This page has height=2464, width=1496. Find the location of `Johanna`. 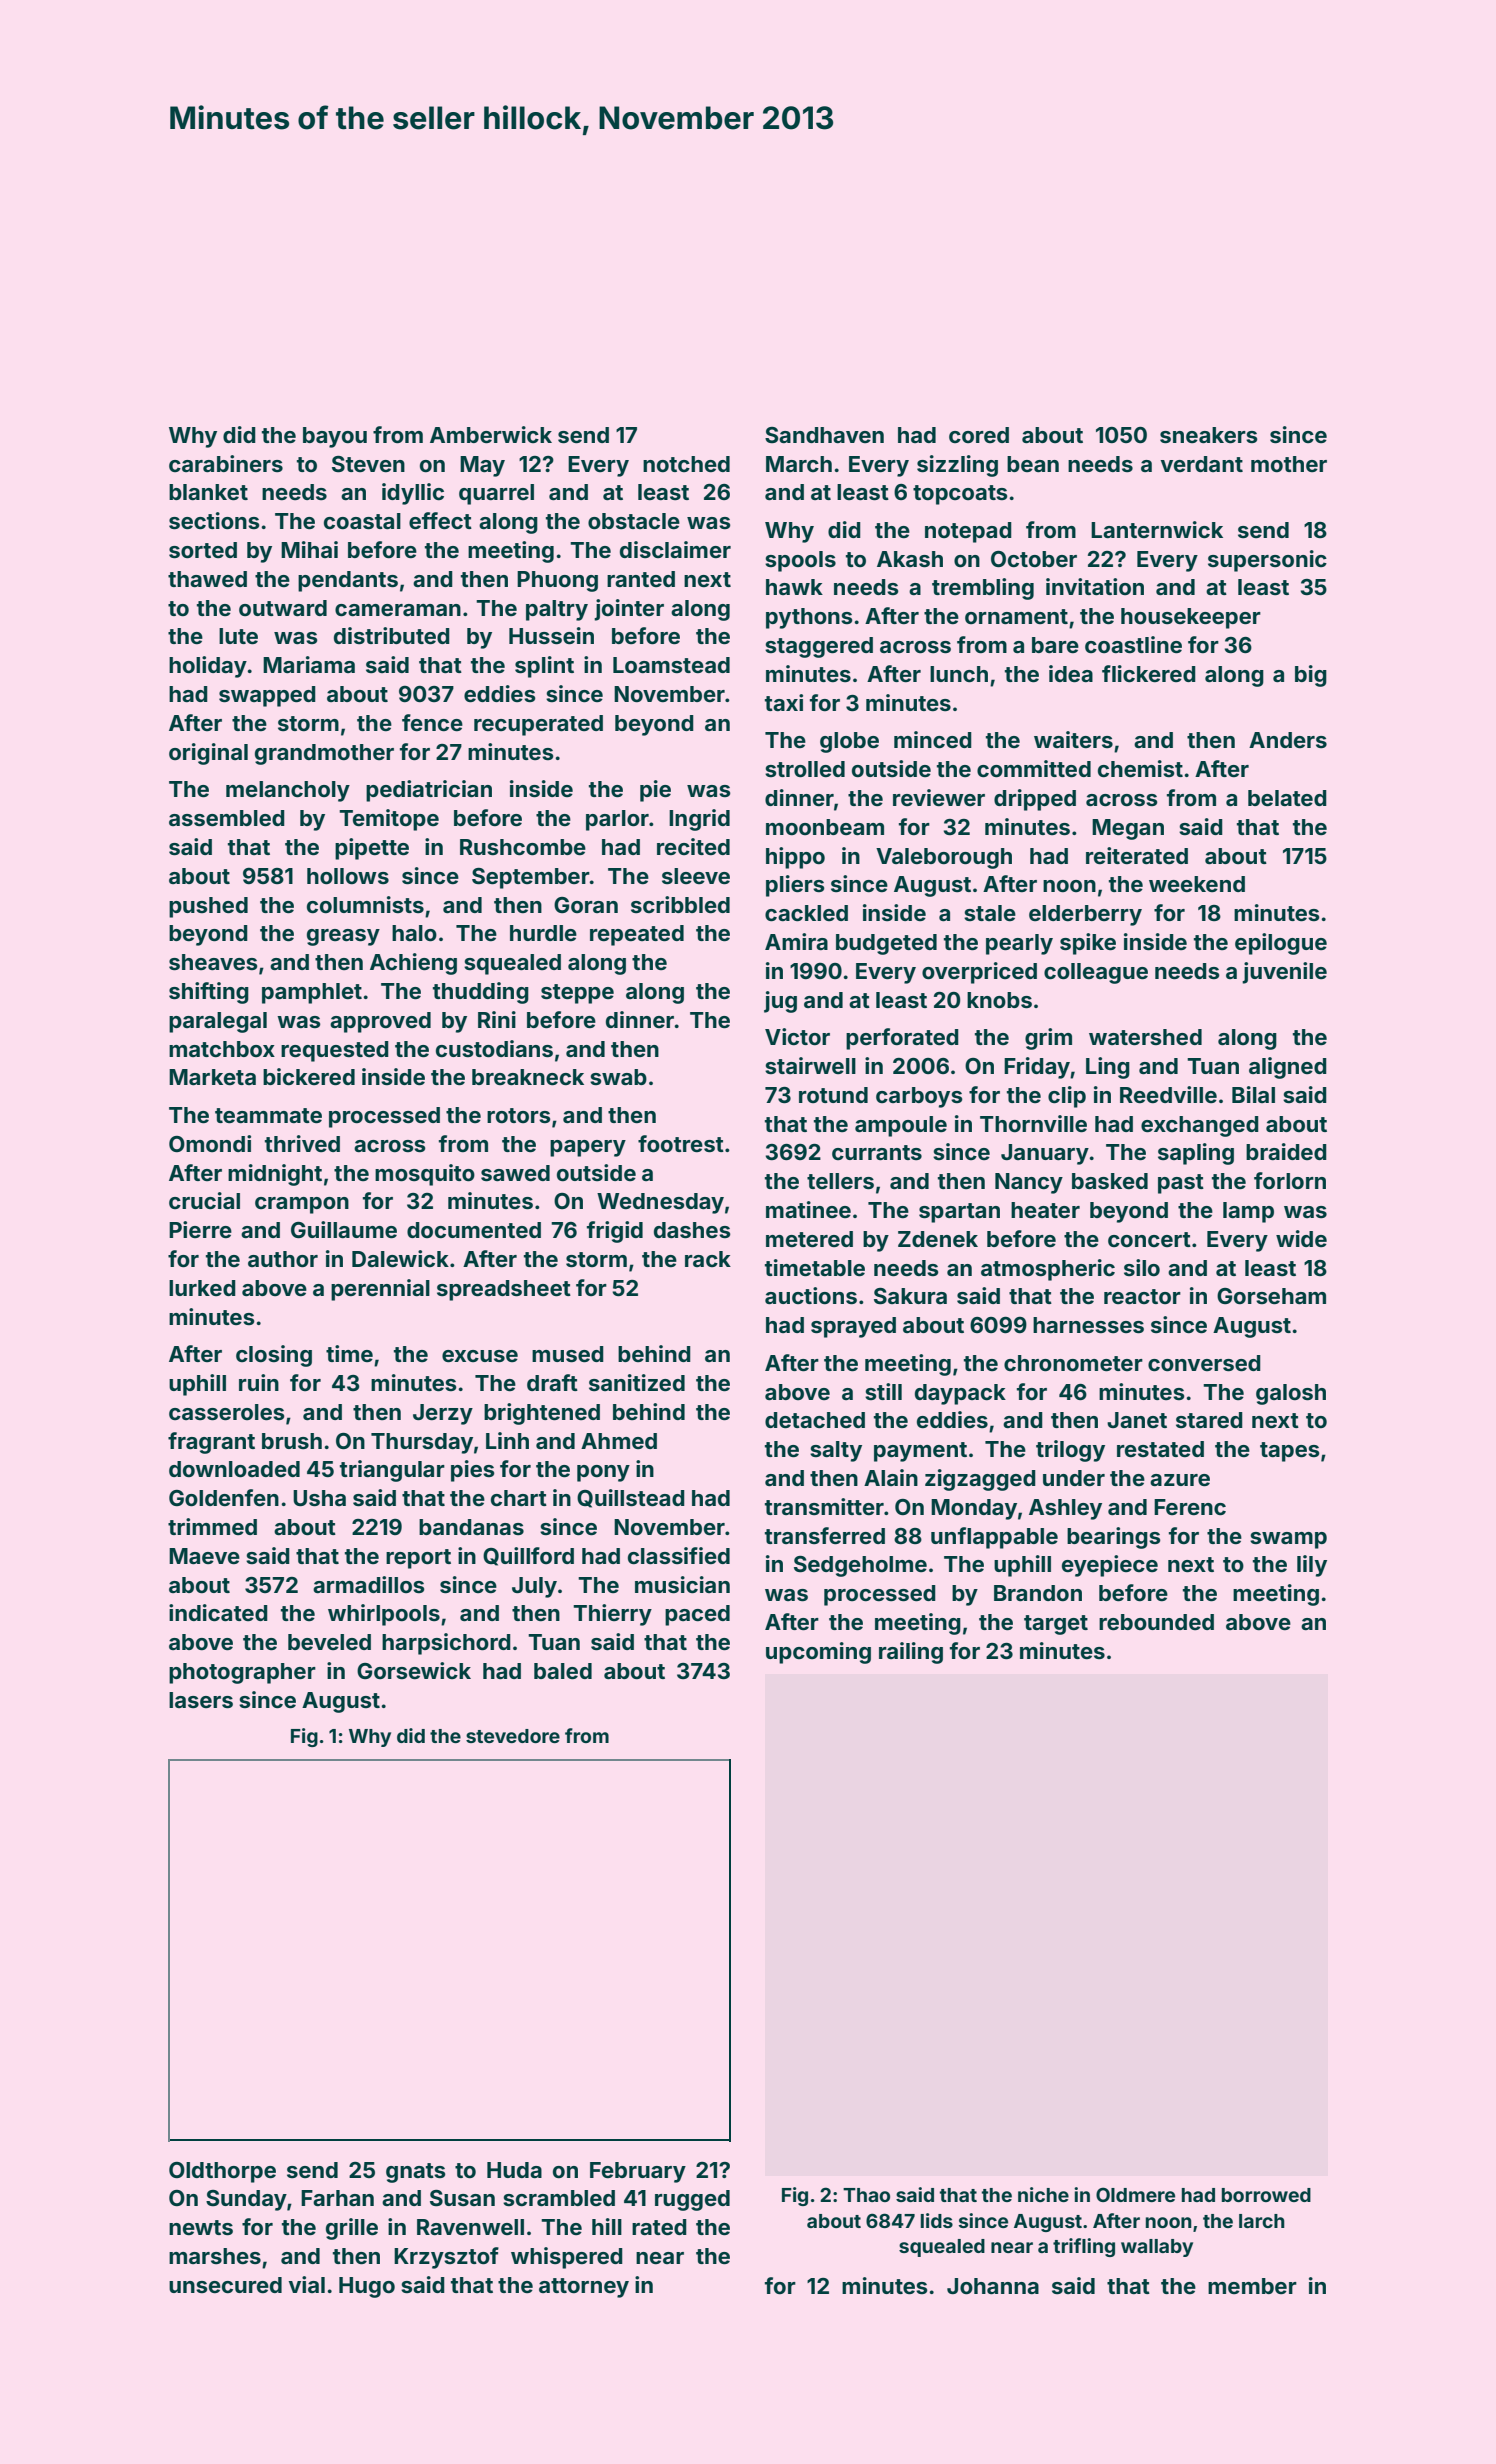

Johanna is located at coordinates (993, 2286).
